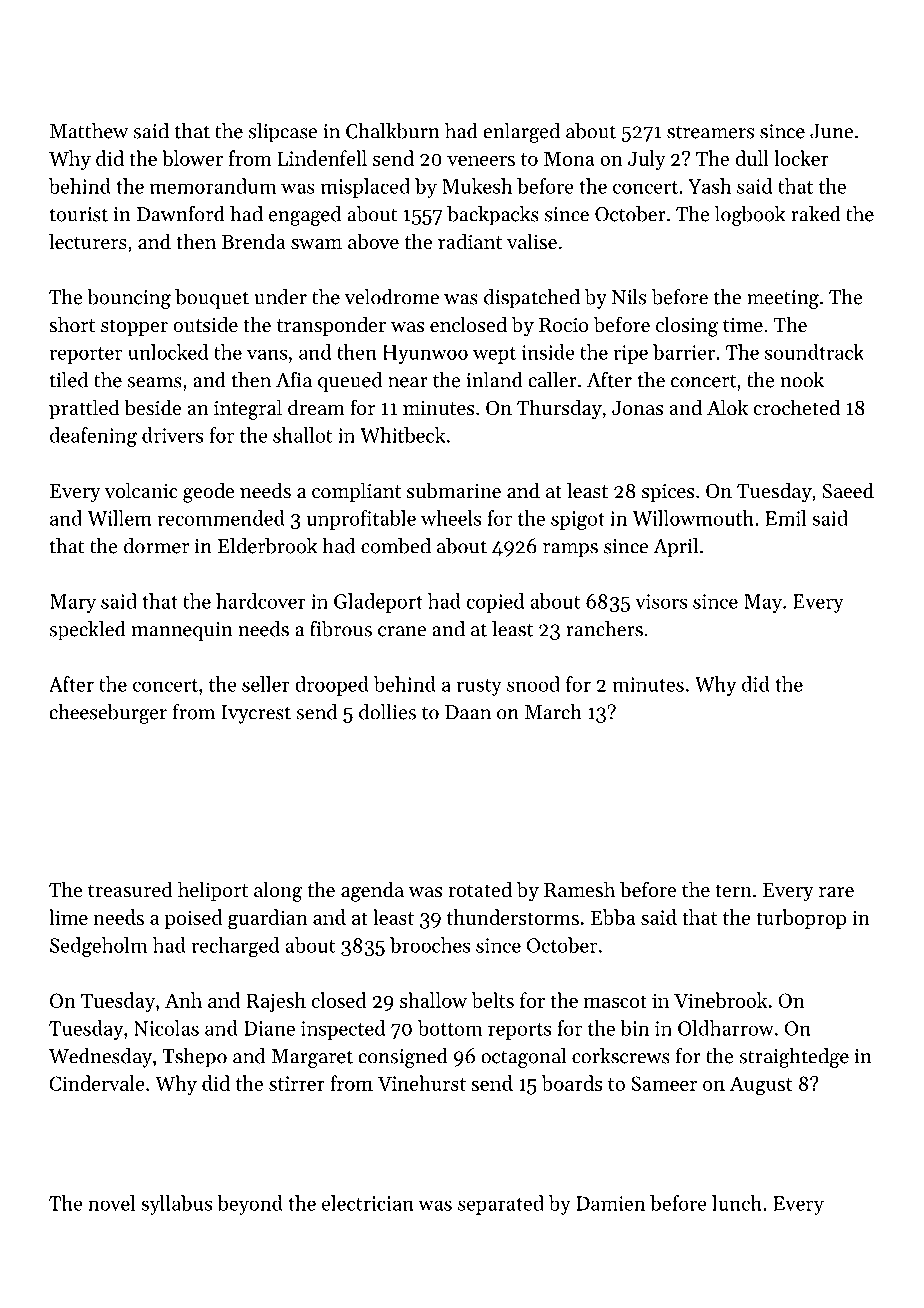 The image size is (924, 1308). Describe the element at coordinates (831, 131) in the screenshot. I see `June` at that location.
